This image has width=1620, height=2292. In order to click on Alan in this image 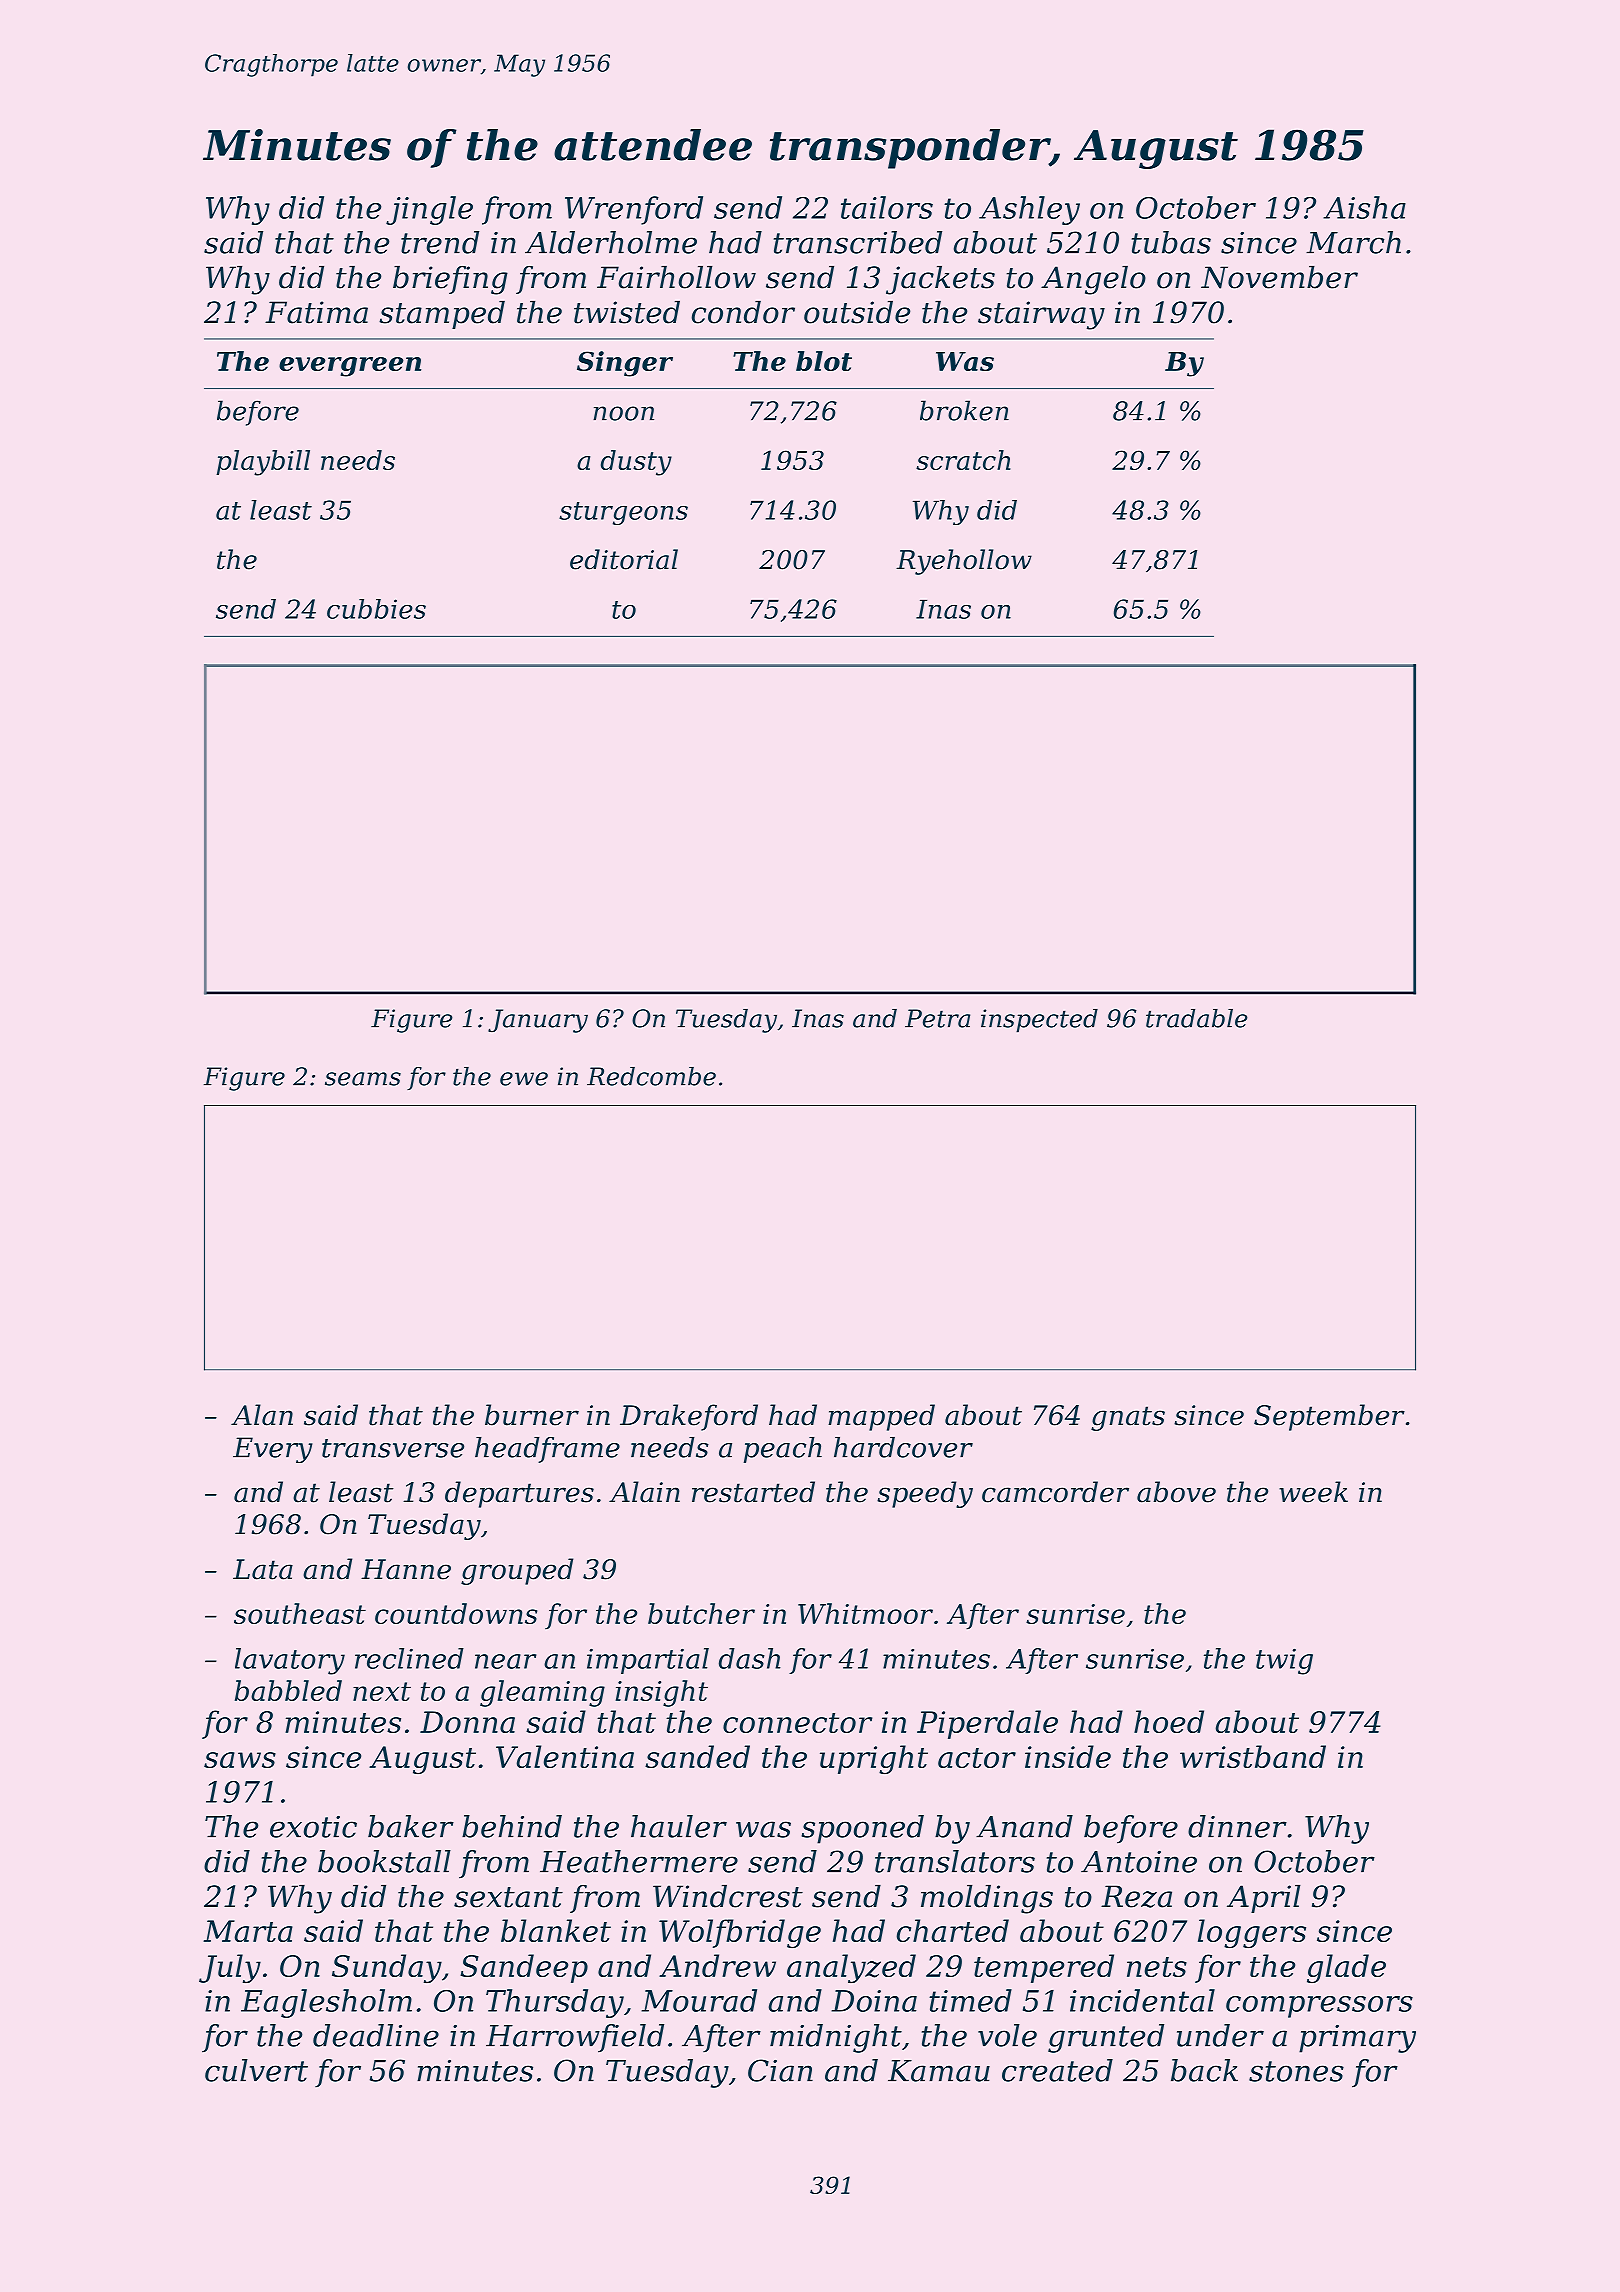, I will do `click(262, 1415)`.
